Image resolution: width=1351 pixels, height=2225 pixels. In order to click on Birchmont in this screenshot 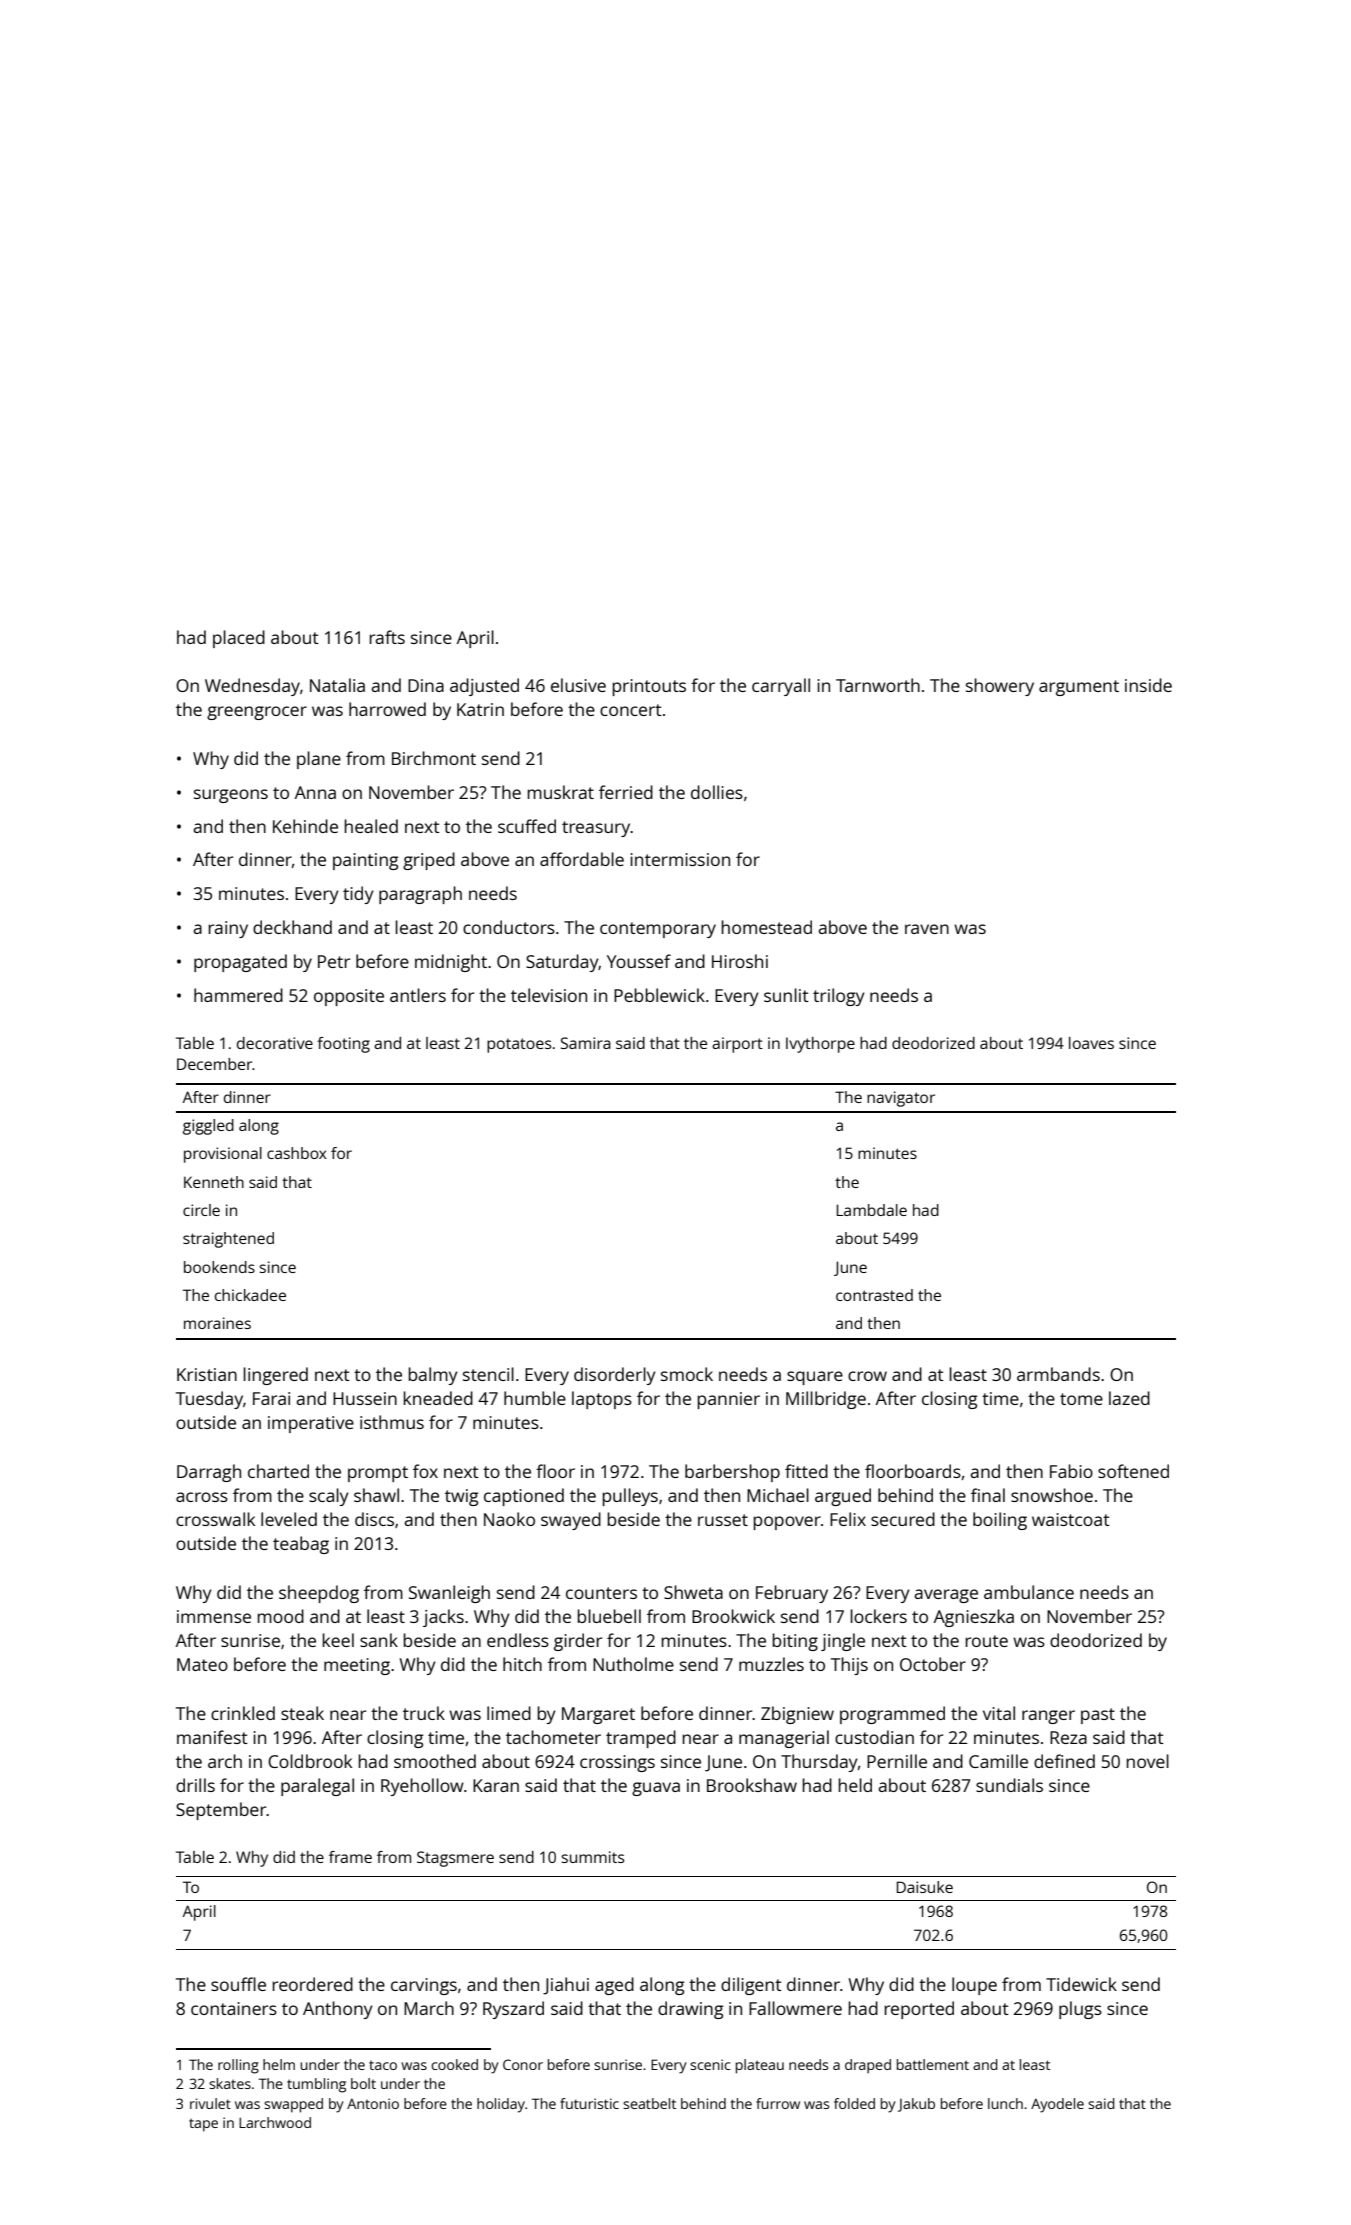, I will do `click(434, 758)`.
